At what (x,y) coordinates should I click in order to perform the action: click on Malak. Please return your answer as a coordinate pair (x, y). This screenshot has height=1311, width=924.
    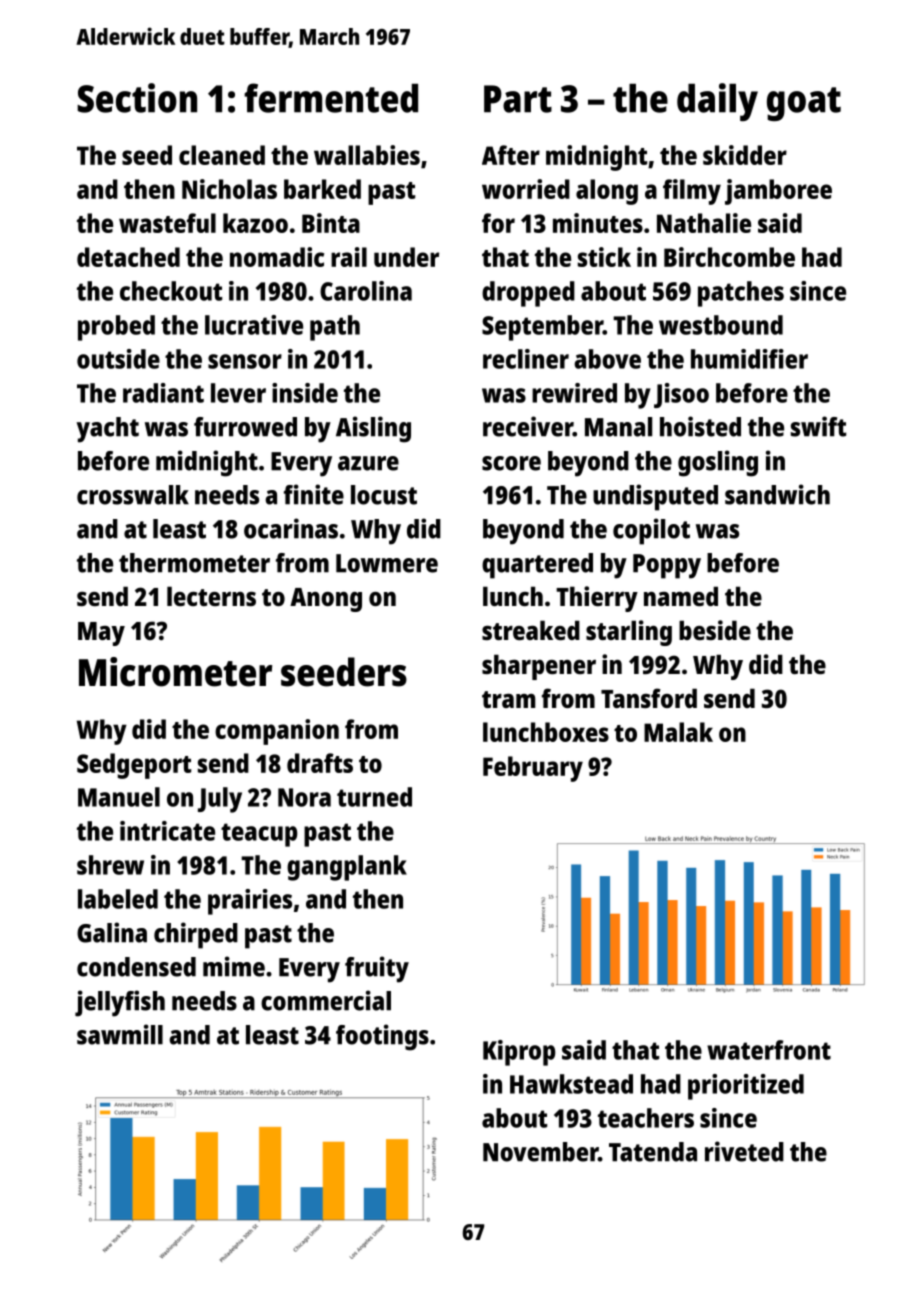
    Looking at the image, I should click on (678, 732).
